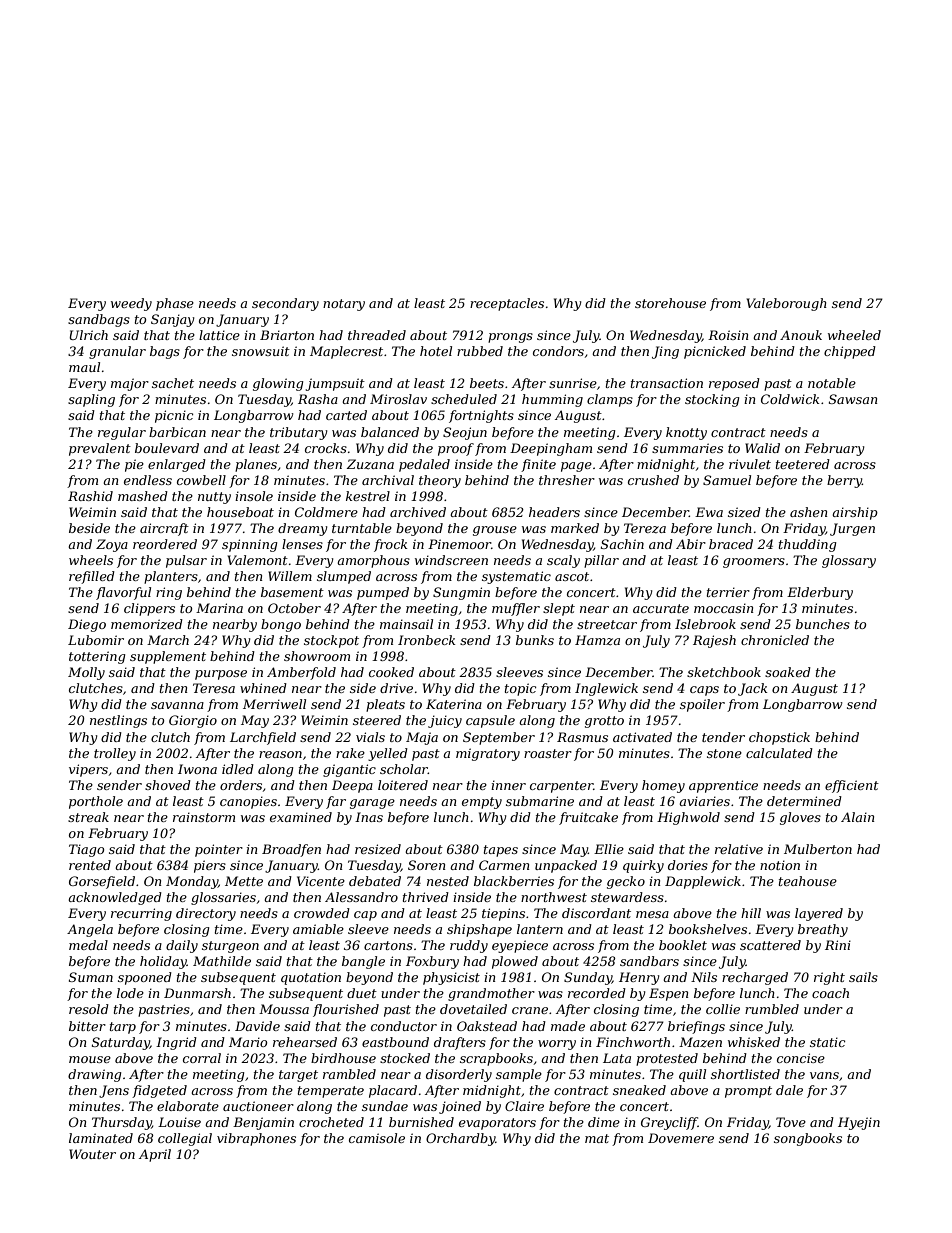 The width and height of the page is (952, 1233). Describe the element at coordinates (567, 480) in the page. I see `thresher` at that location.
